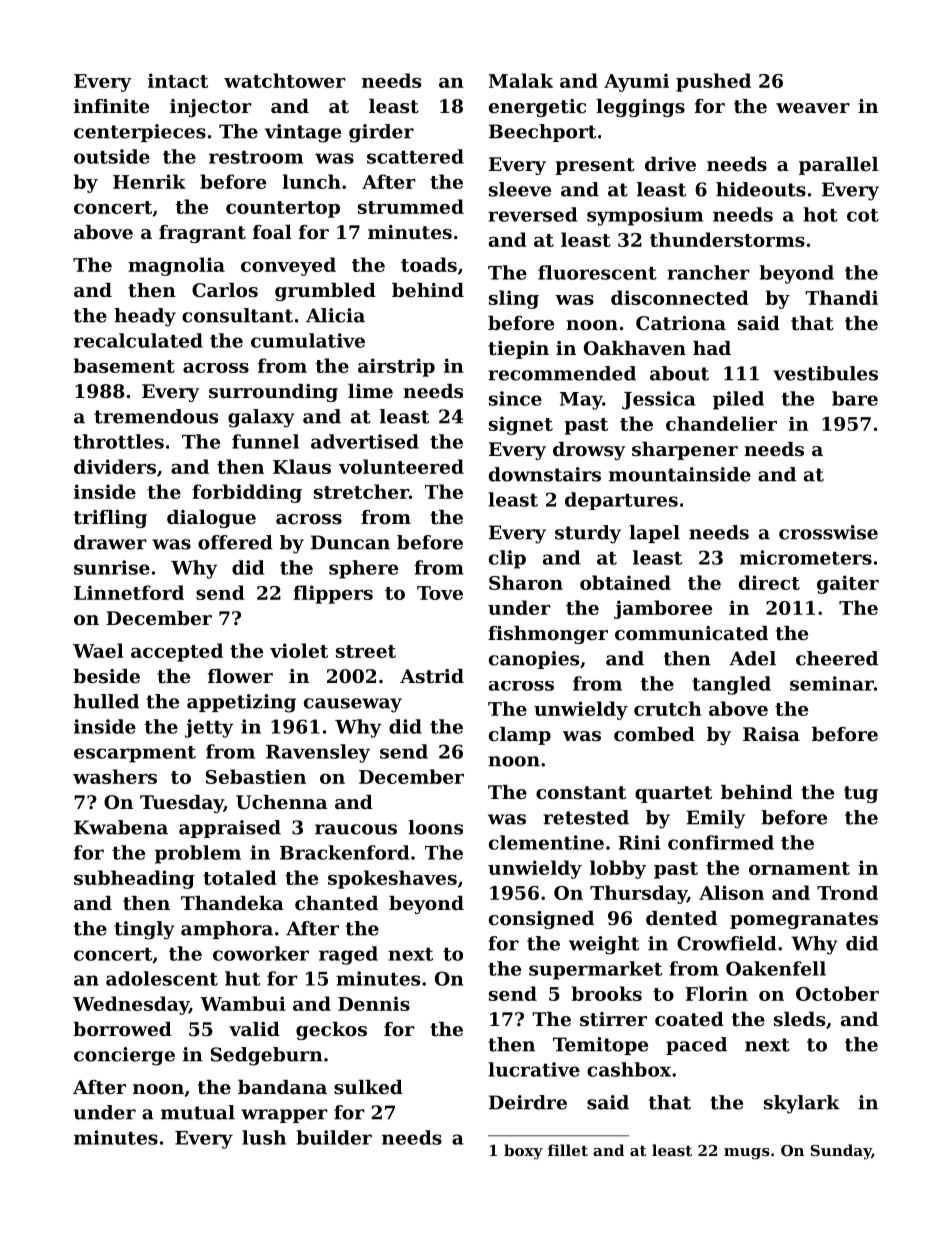 Image resolution: width=952 pixels, height=1233 pixels. Describe the element at coordinates (264, 1137) in the document. I see `lush` at that location.
